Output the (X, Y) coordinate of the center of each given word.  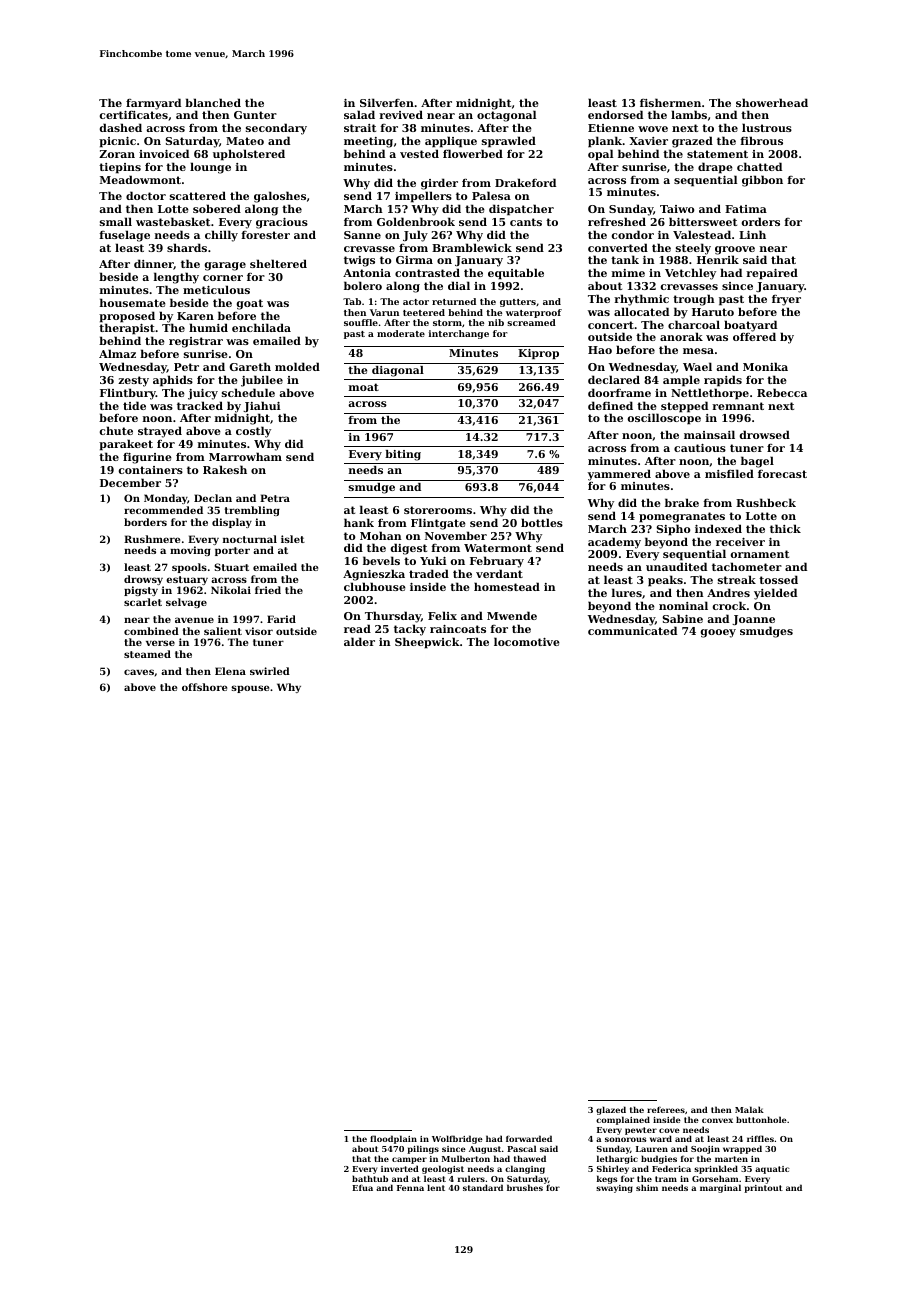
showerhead (772, 102)
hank (359, 522)
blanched (213, 102)
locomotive (527, 641)
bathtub (370, 1178)
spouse (250, 689)
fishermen (670, 102)
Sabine (682, 618)
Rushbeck (766, 502)
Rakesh (225, 469)
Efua (362, 1187)
